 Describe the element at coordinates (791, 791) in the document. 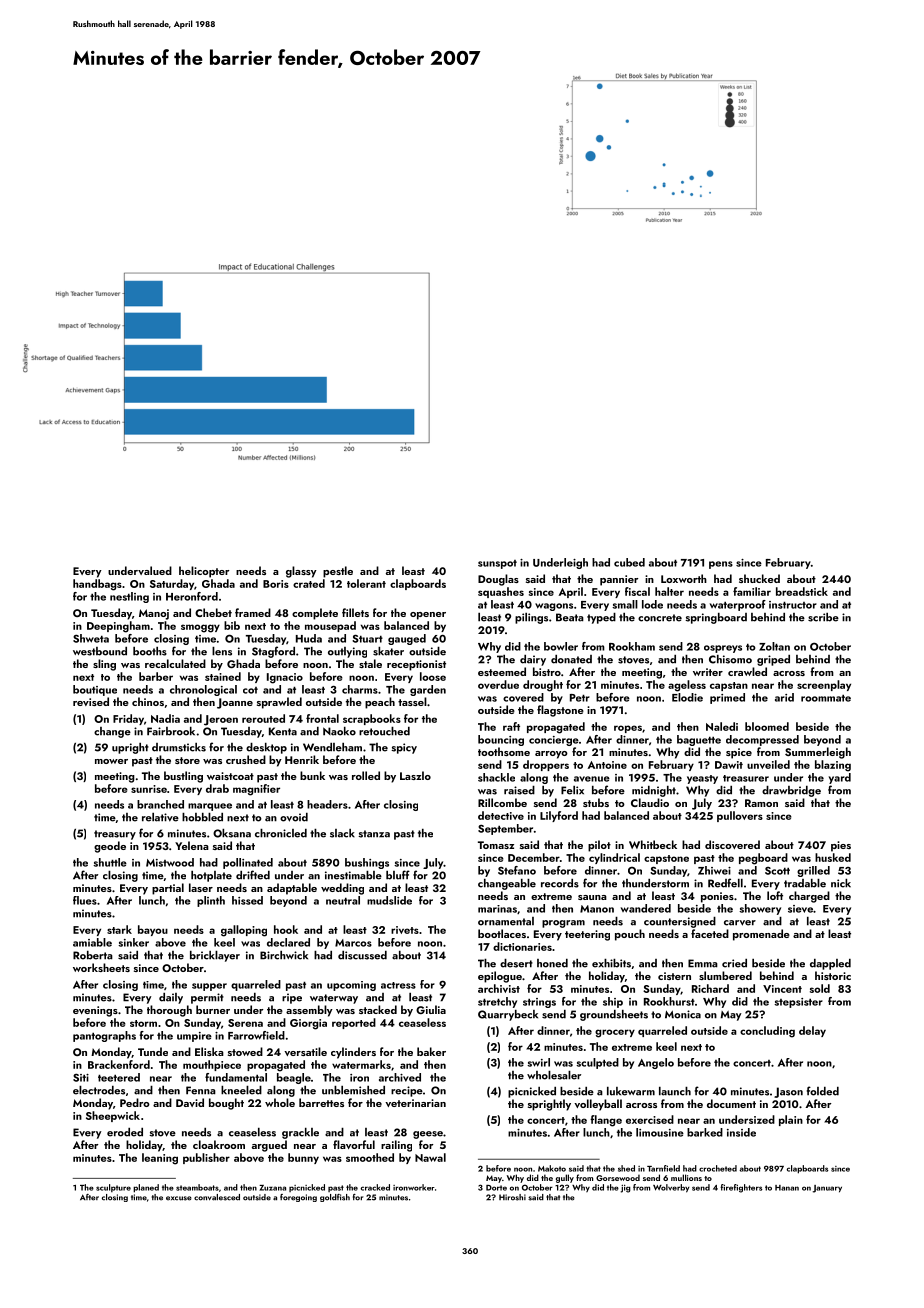

I see `drawbridge` at that location.
